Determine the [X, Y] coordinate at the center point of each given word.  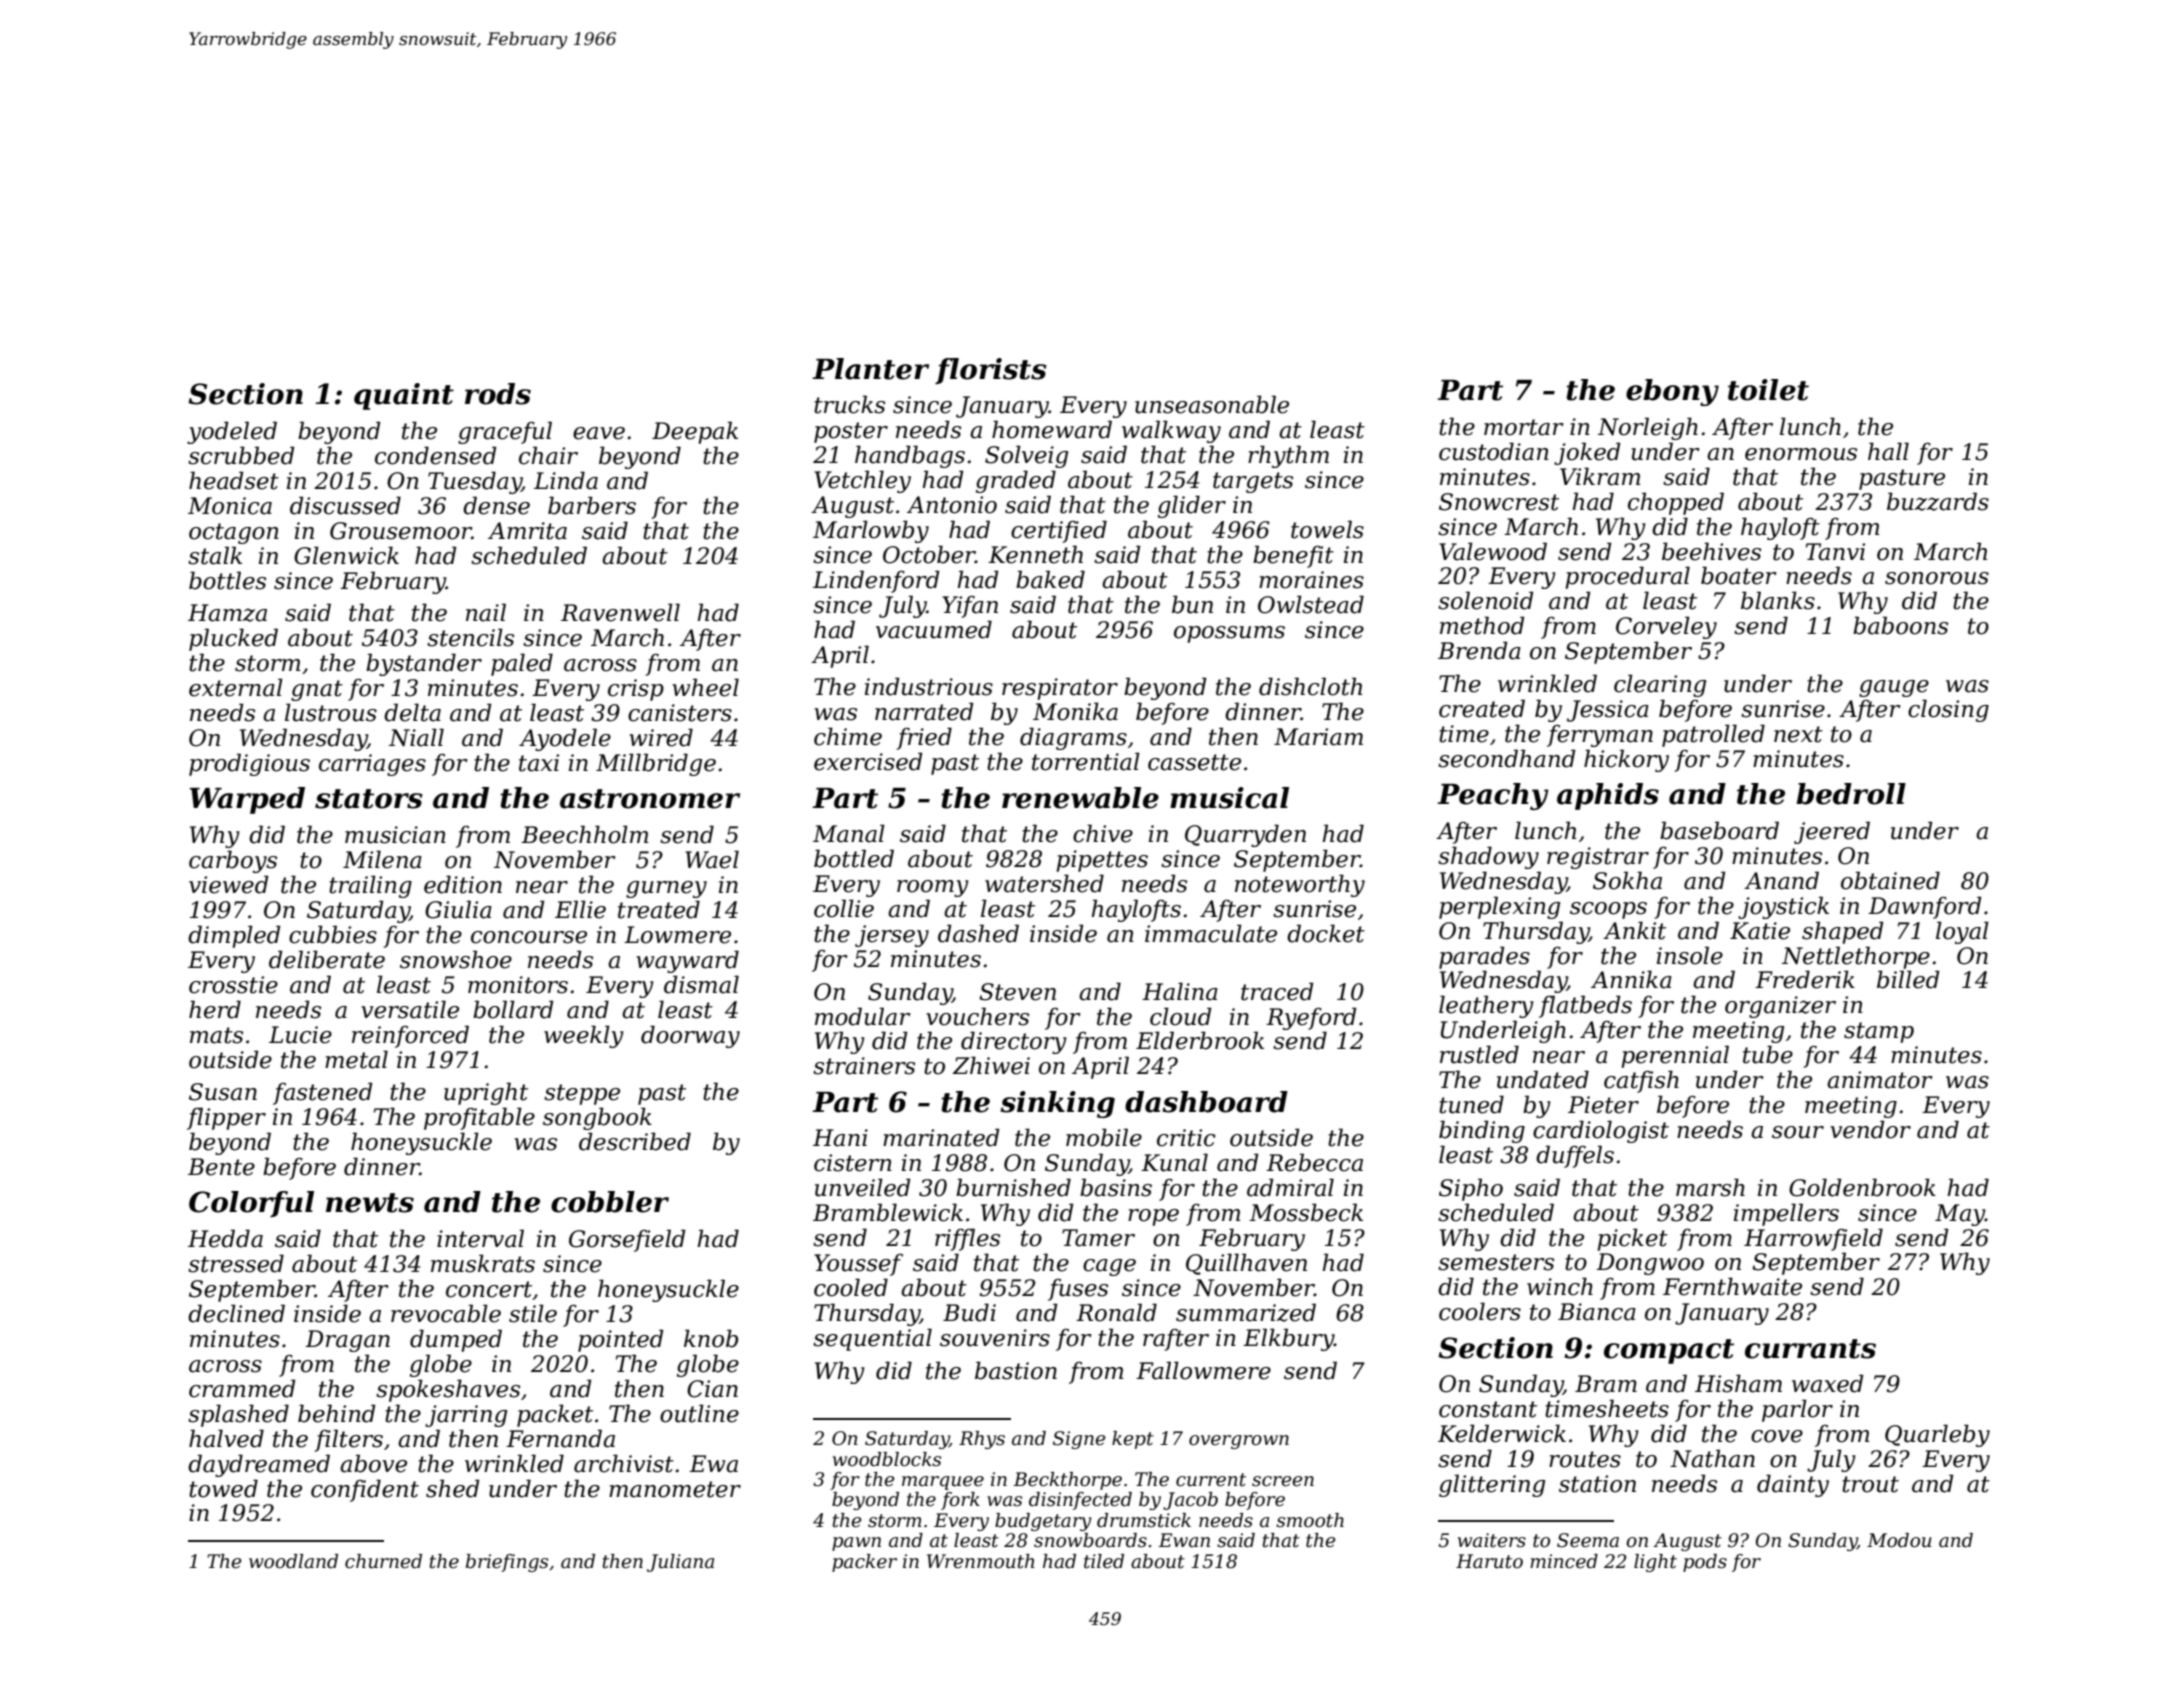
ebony [1672, 392]
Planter [870, 369]
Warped [247, 800]
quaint [404, 396]
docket [1326, 933]
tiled [1104, 1561]
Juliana [680, 1563]
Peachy [1492, 796]
